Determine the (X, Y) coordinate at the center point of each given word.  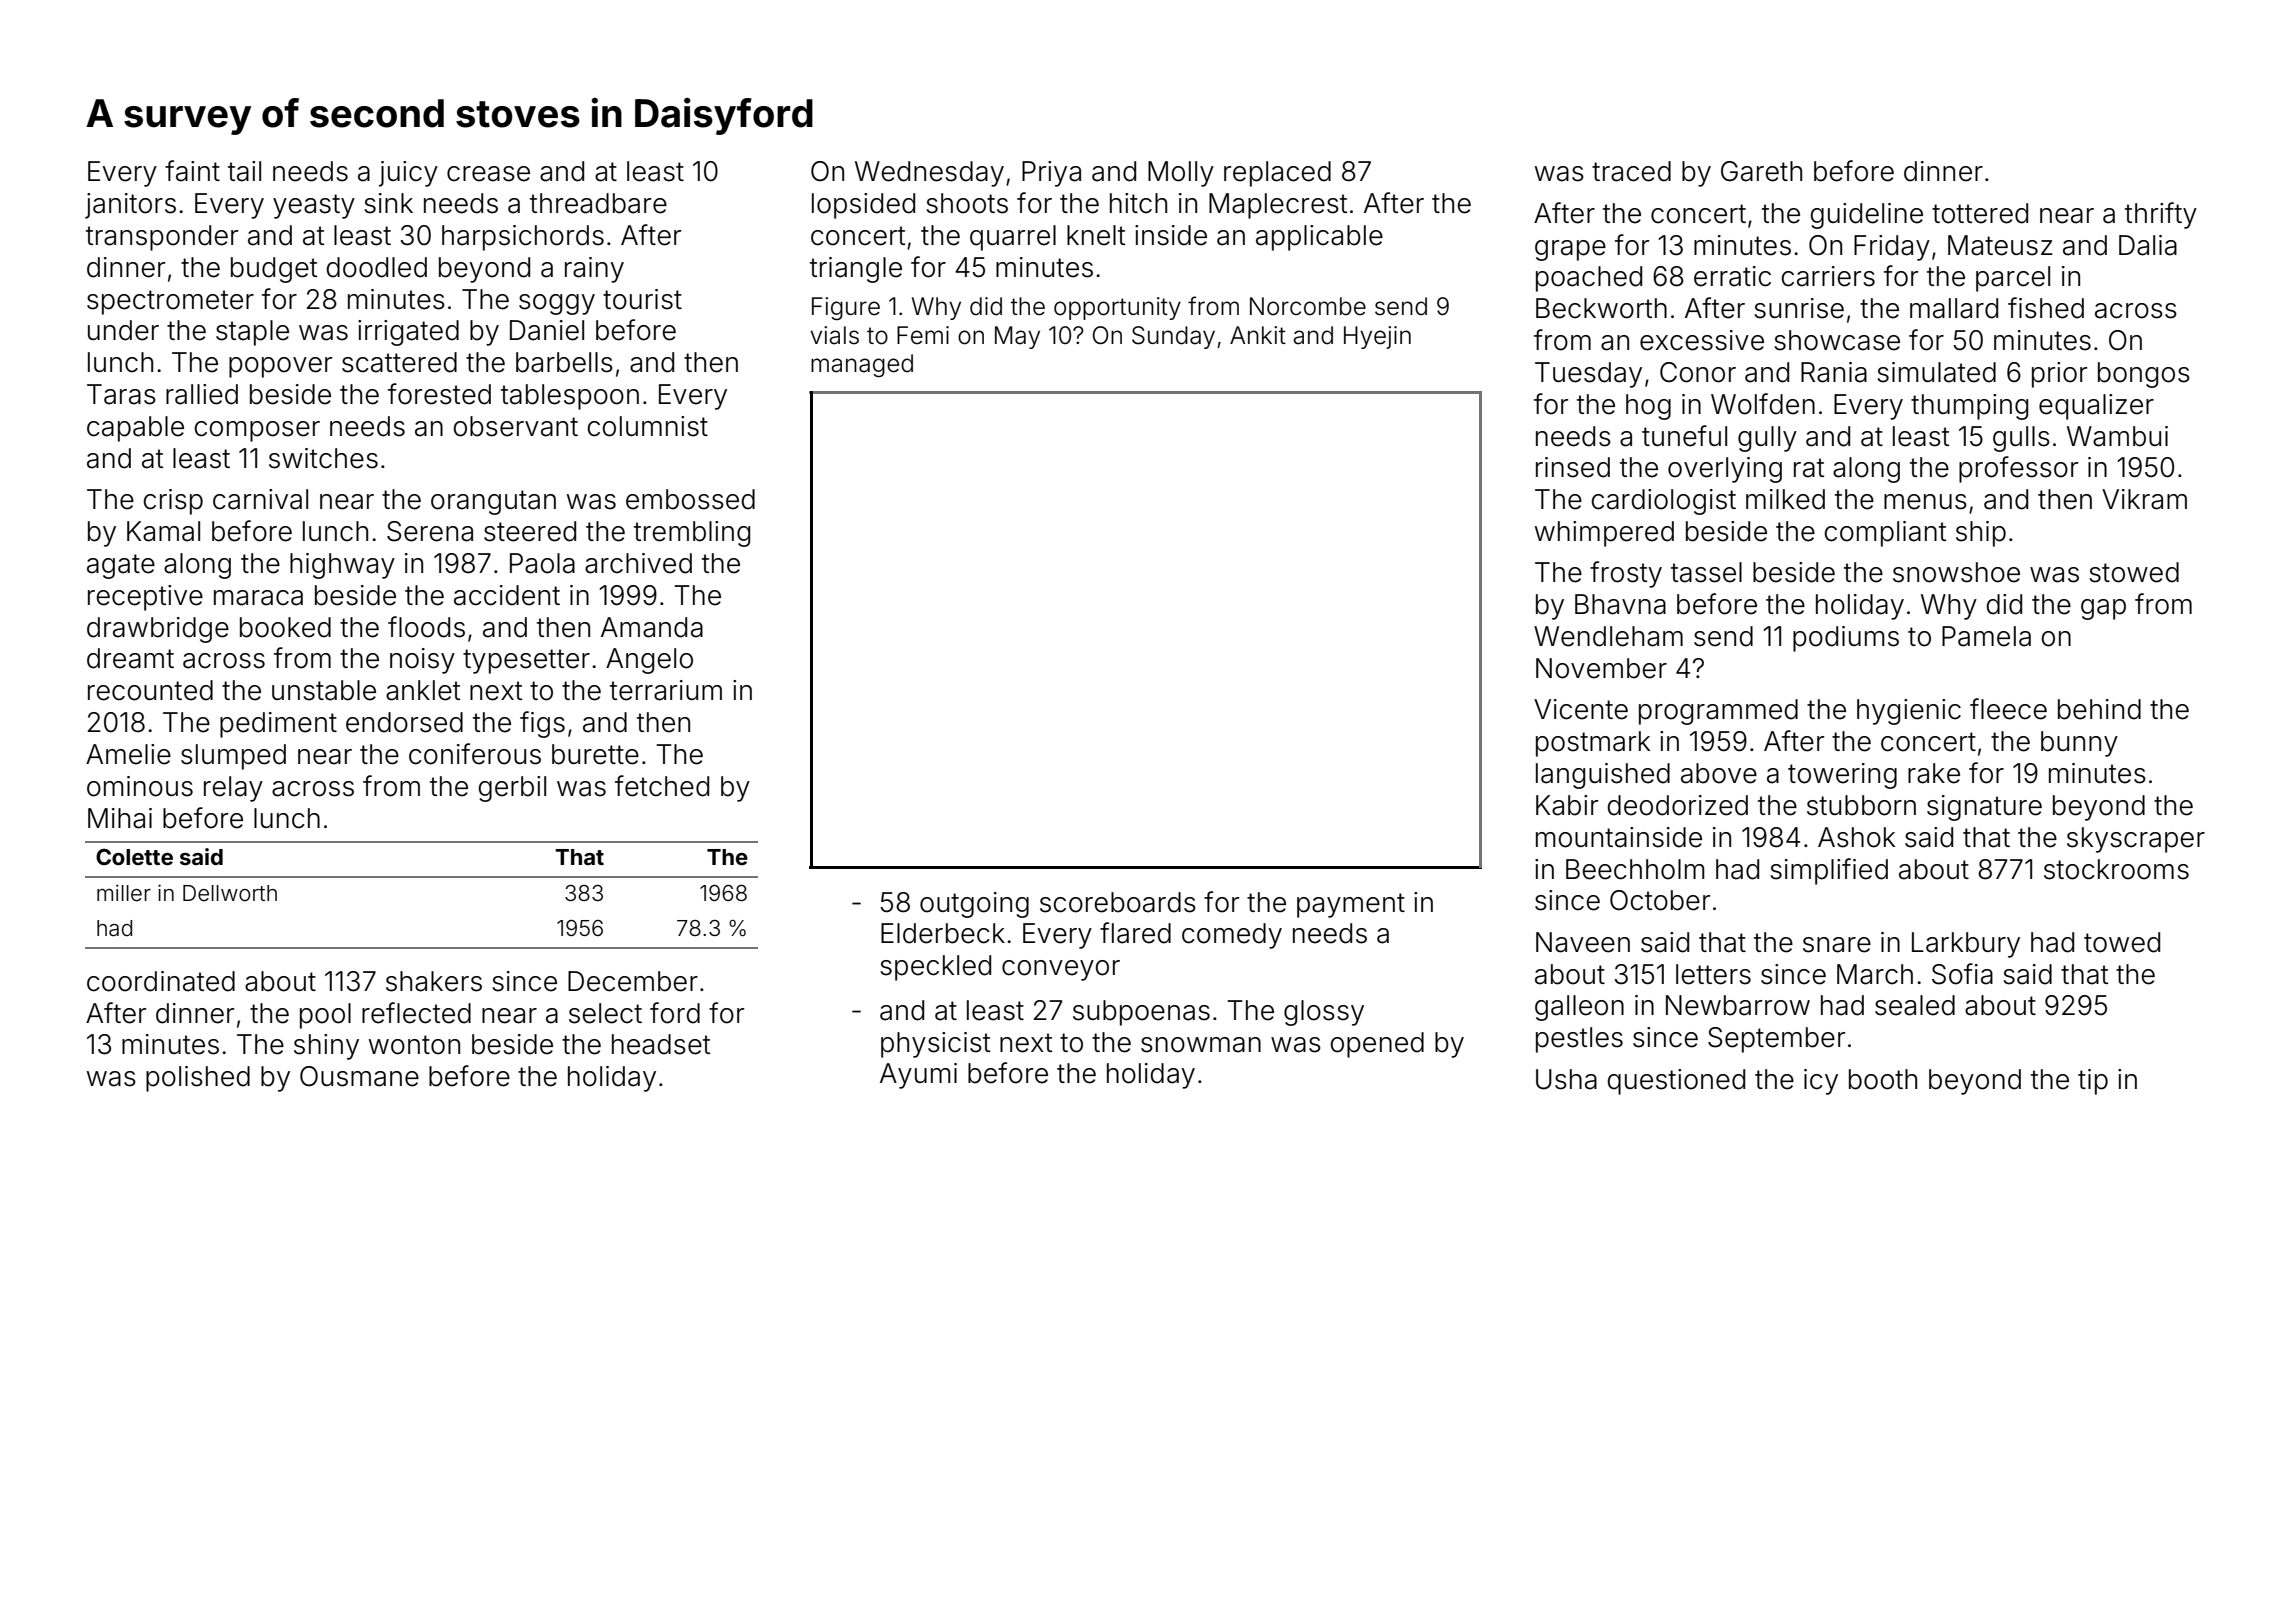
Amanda (652, 627)
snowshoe (1956, 572)
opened (1377, 1045)
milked (1785, 499)
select (605, 1013)
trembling (692, 534)
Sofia (1962, 974)
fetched (662, 786)
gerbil (512, 789)
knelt (1096, 235)
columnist (647, 426)
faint (192, 171)
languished (1603, 776)
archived (638, 563)
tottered (1980, 213)
